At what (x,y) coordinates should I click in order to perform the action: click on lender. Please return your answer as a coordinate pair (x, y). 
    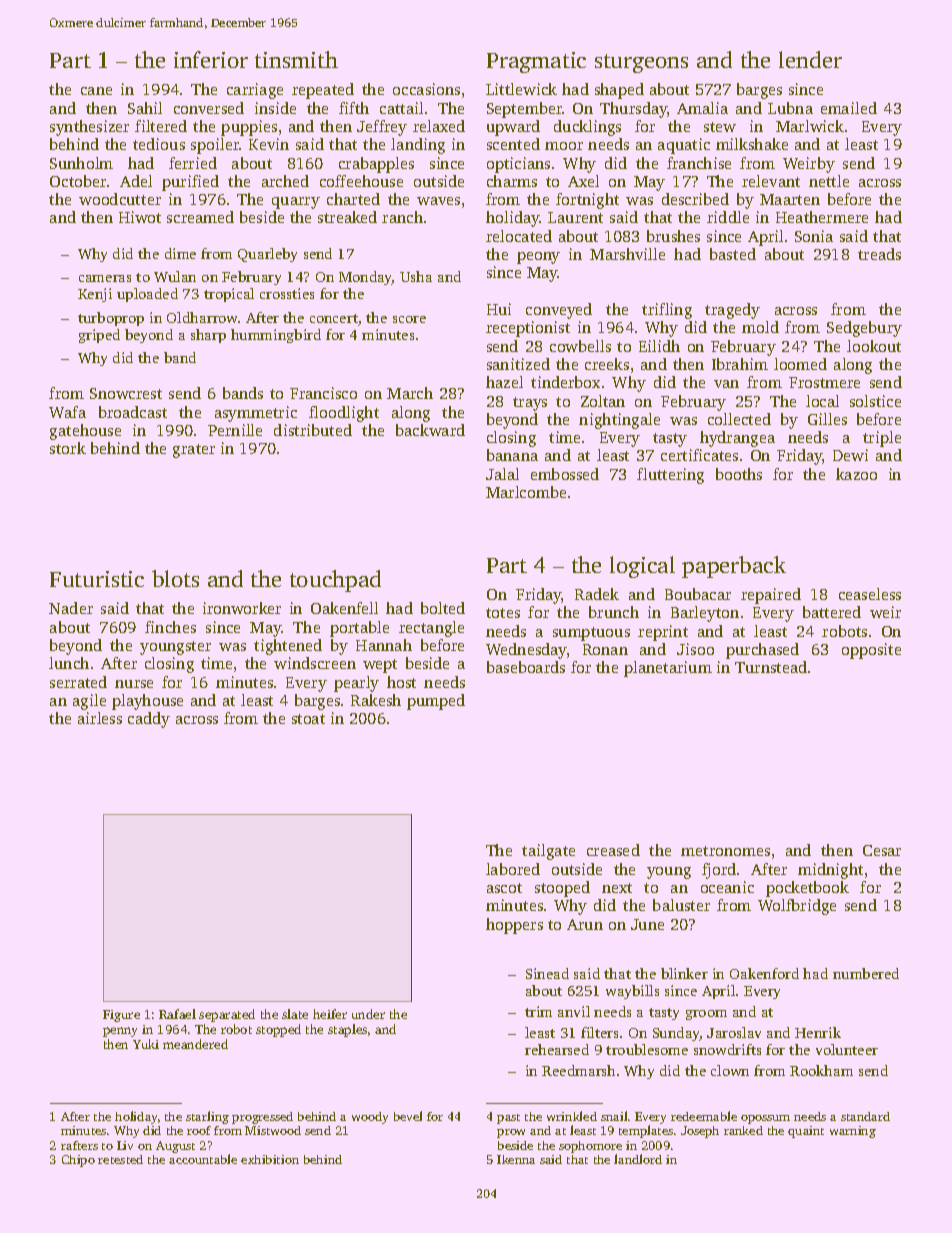
    Looking at the image, I should click on (810, 59).
